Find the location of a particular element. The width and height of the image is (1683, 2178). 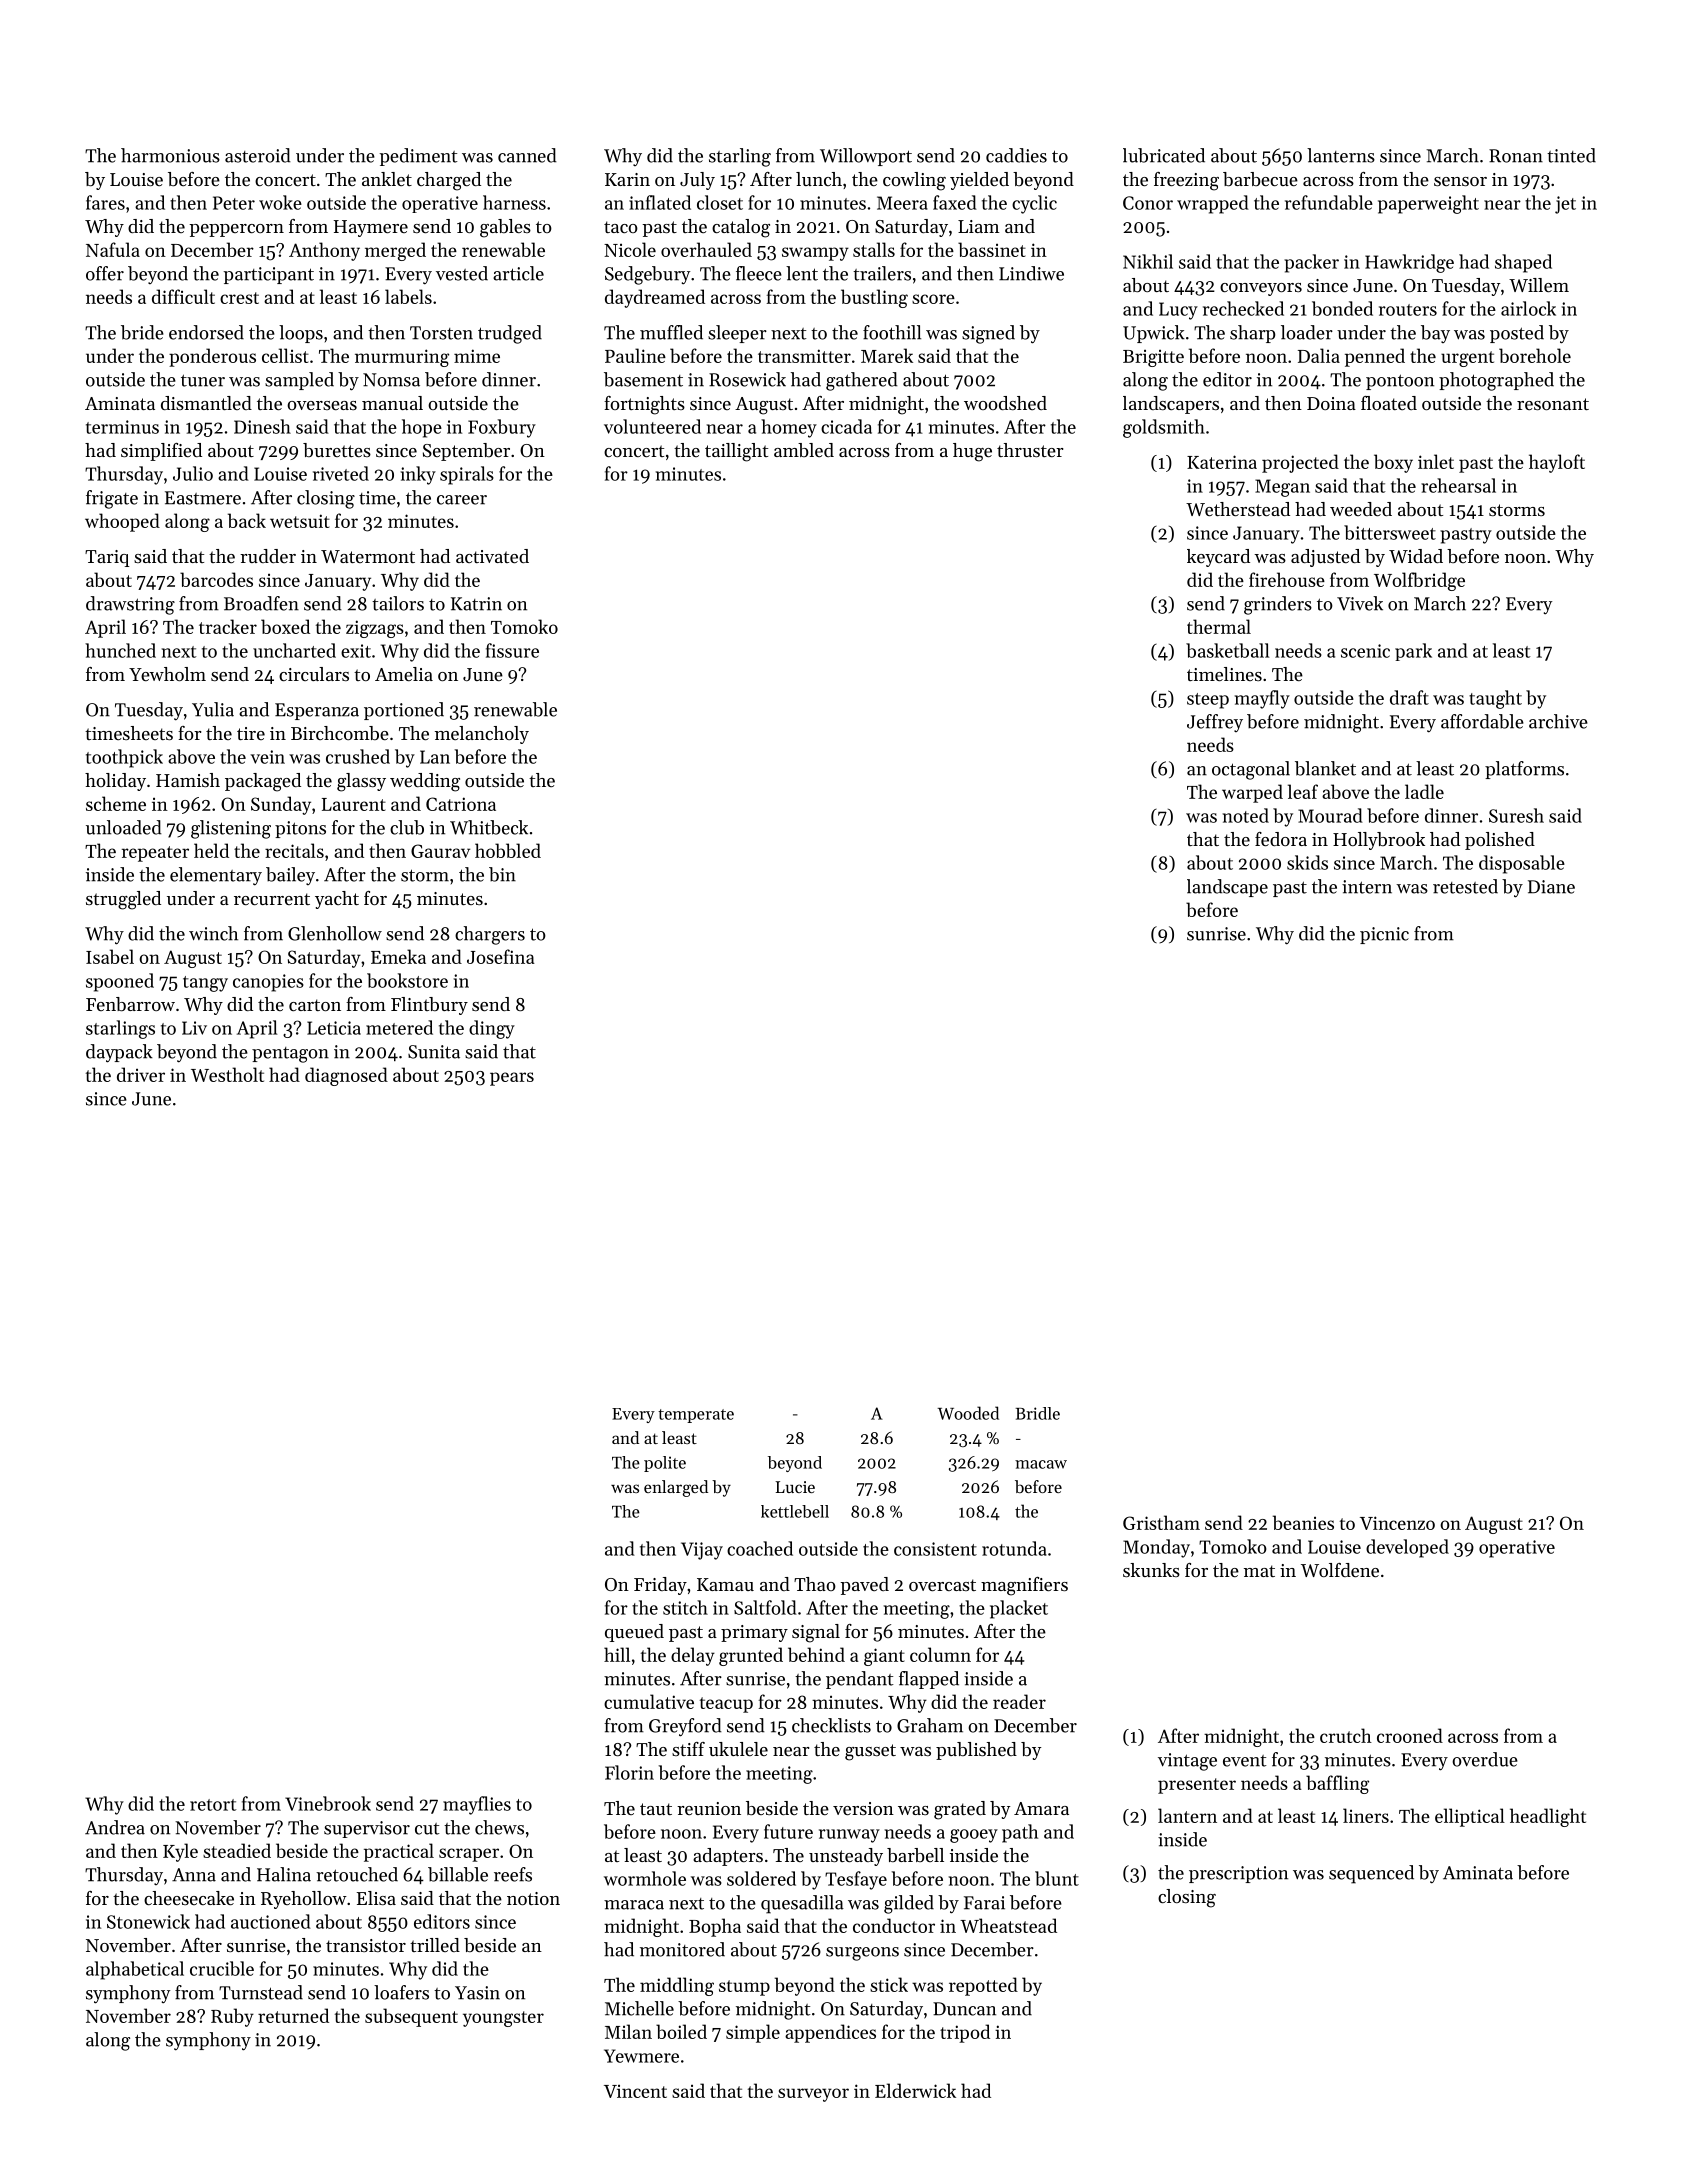

ambled is located at coordinates (804, 450).
